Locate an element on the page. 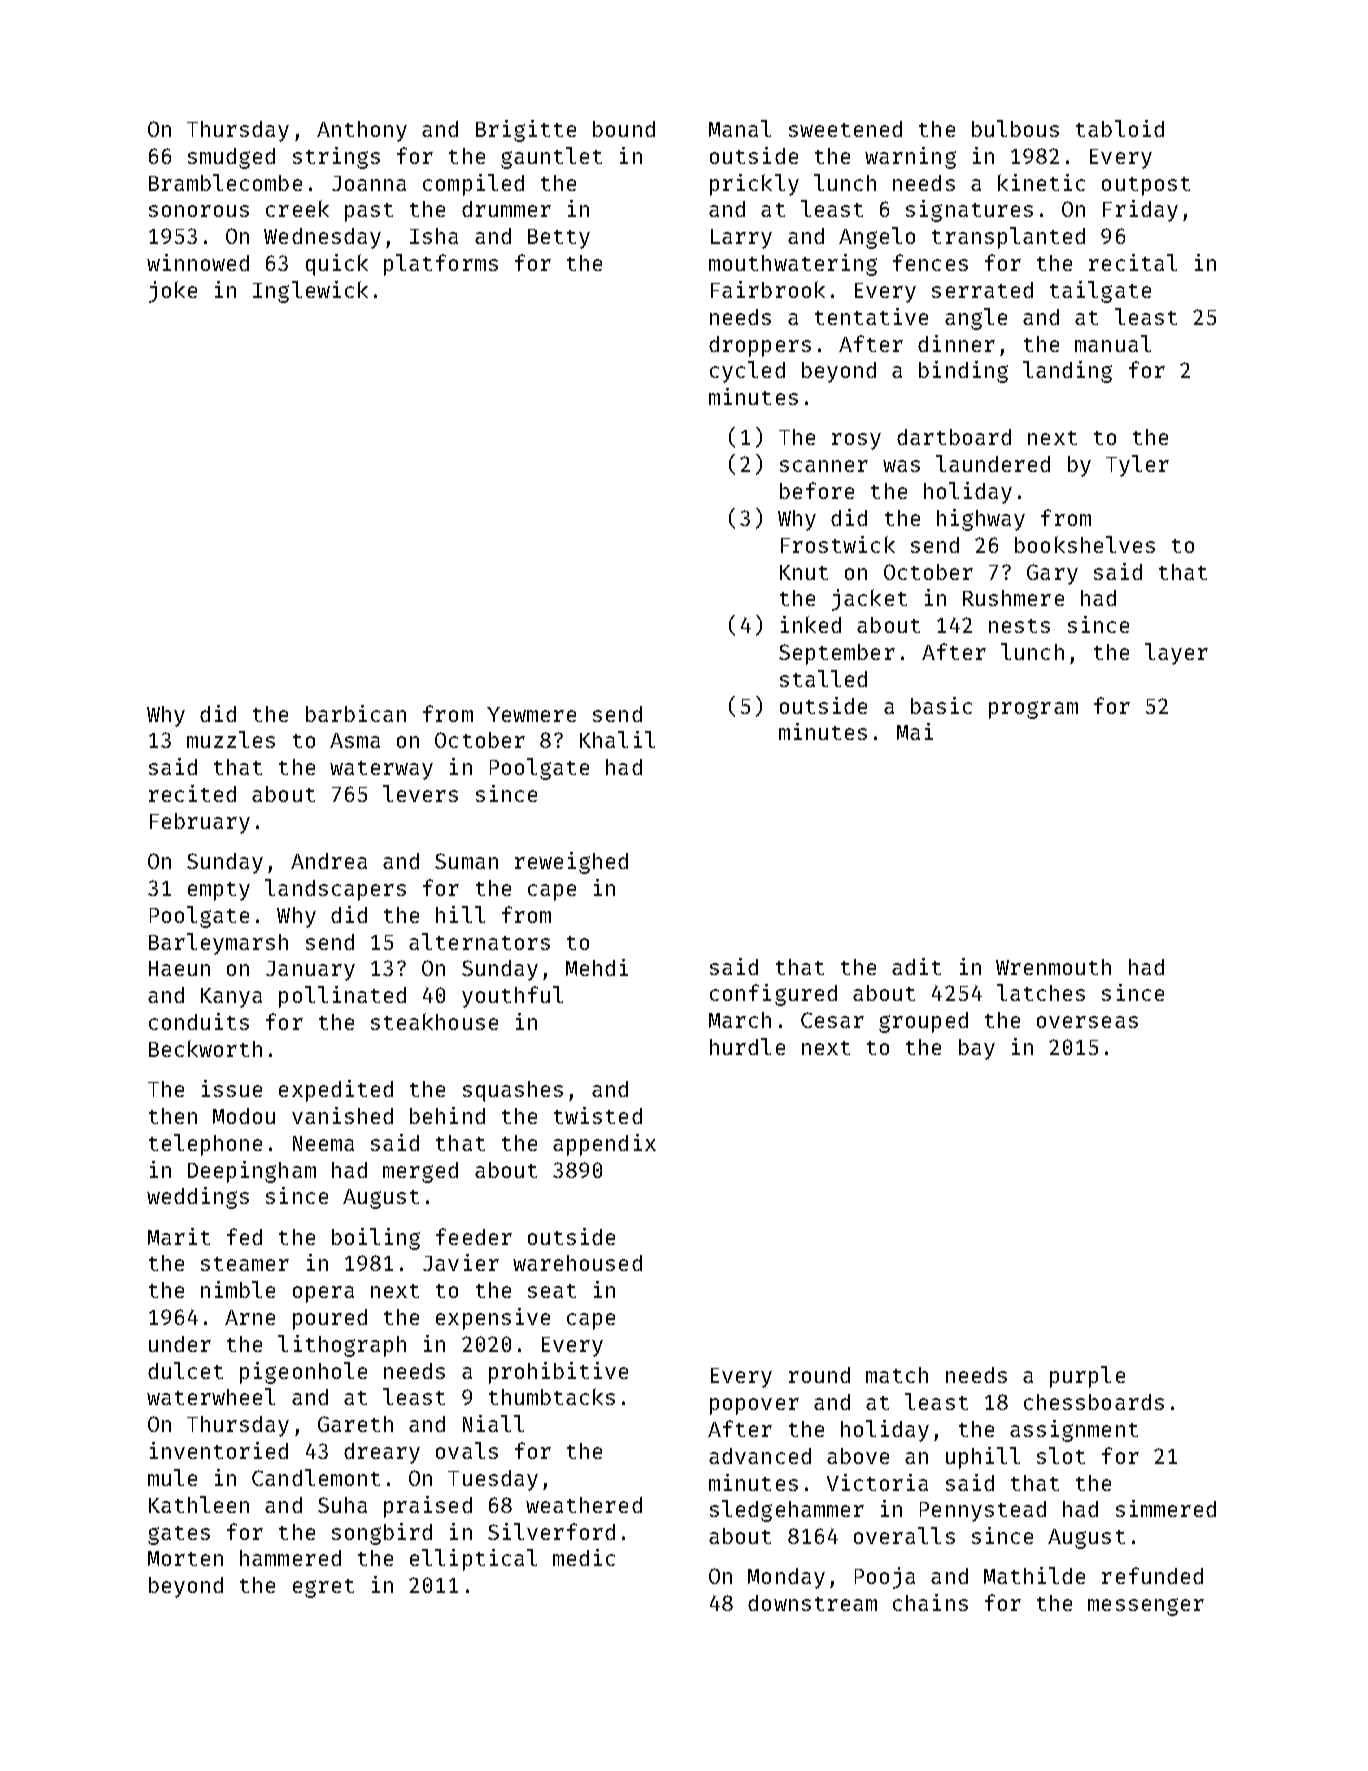 This document has width=1368, height=1771. lithograph is located at coordinates (342, 1346).
